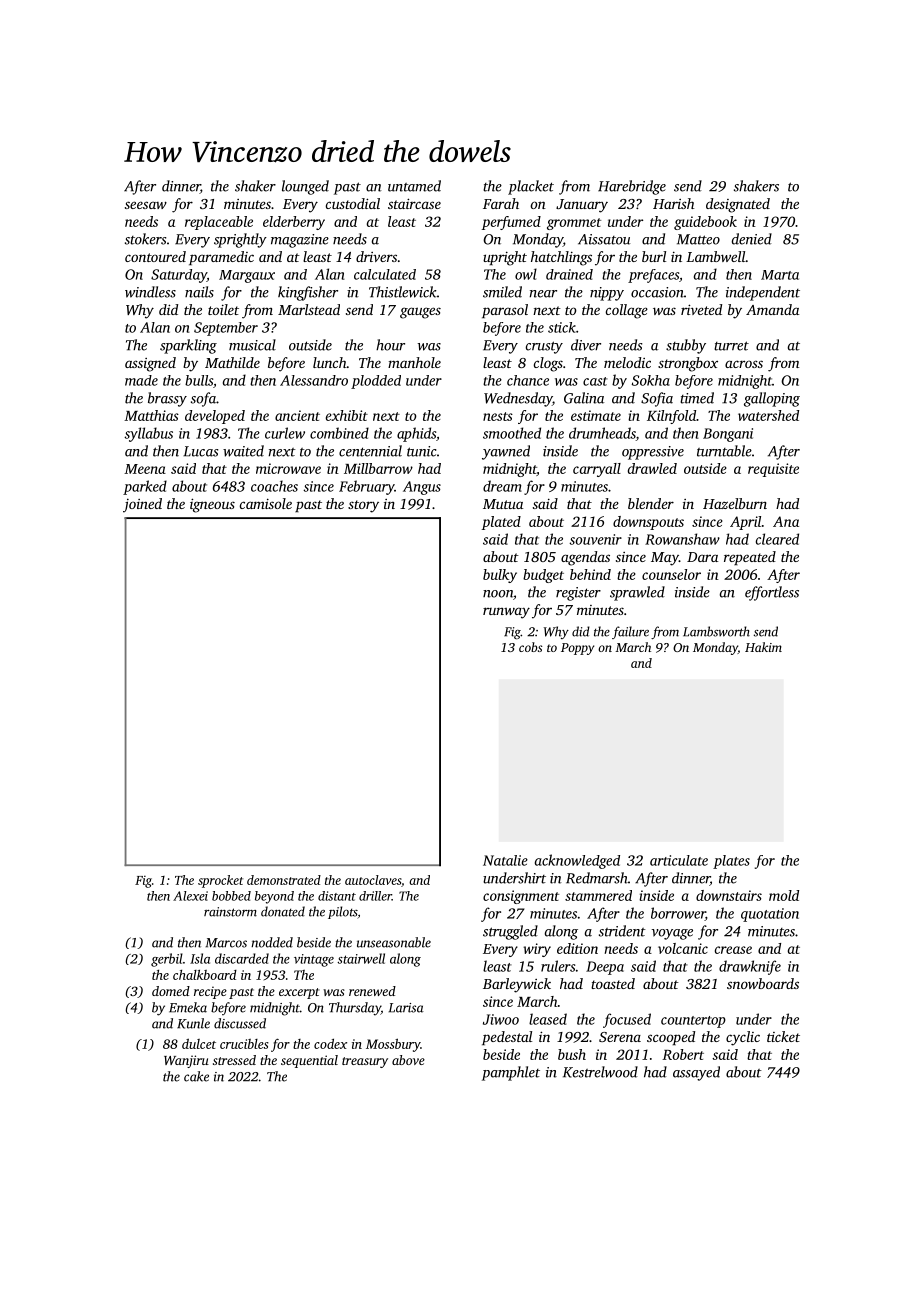 Image resolution: width=924 pixels, height=1314 pixels. I want to click on cobs, so click(530, 647).
